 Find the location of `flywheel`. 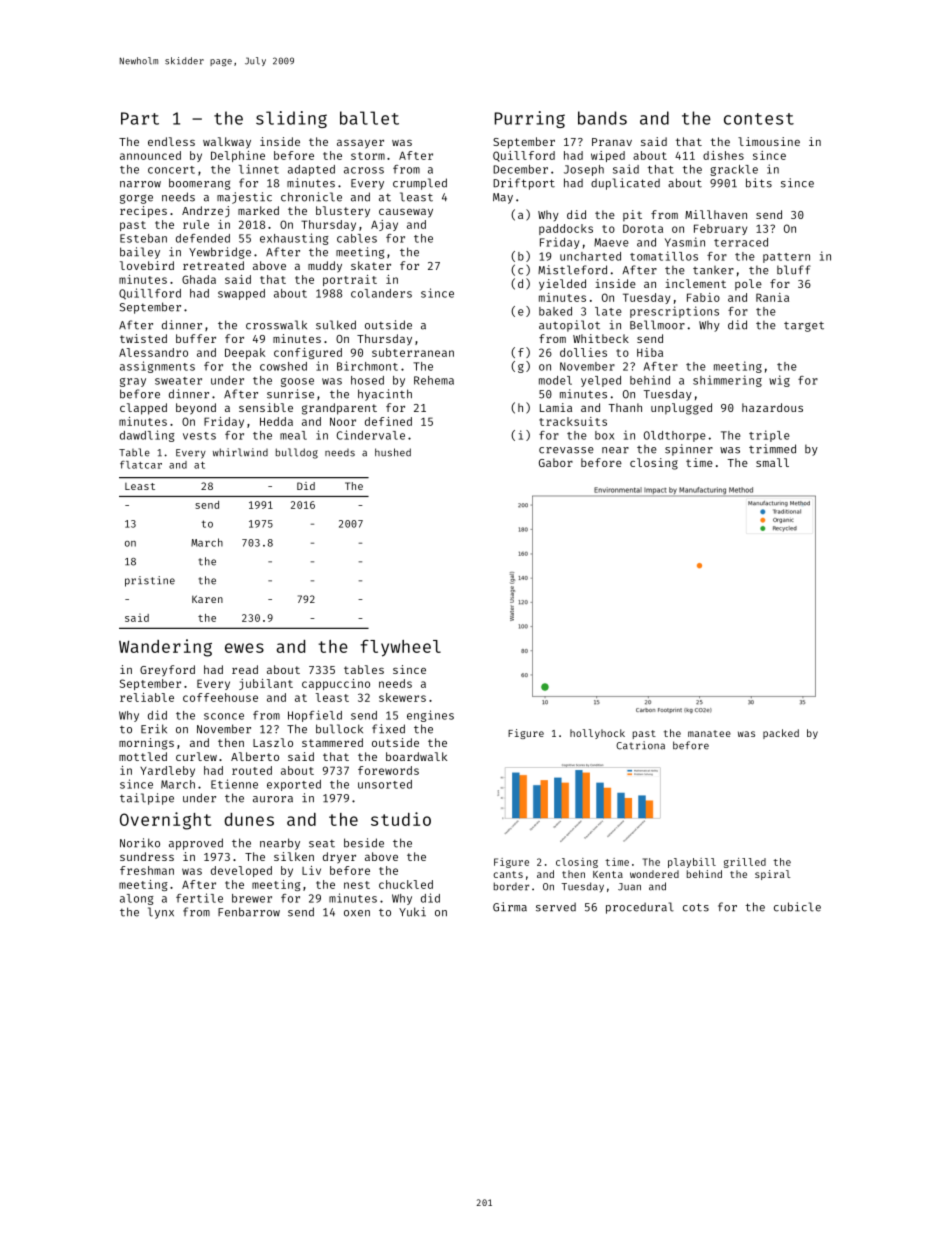

flywheel is located at coordinates (400, 648).
